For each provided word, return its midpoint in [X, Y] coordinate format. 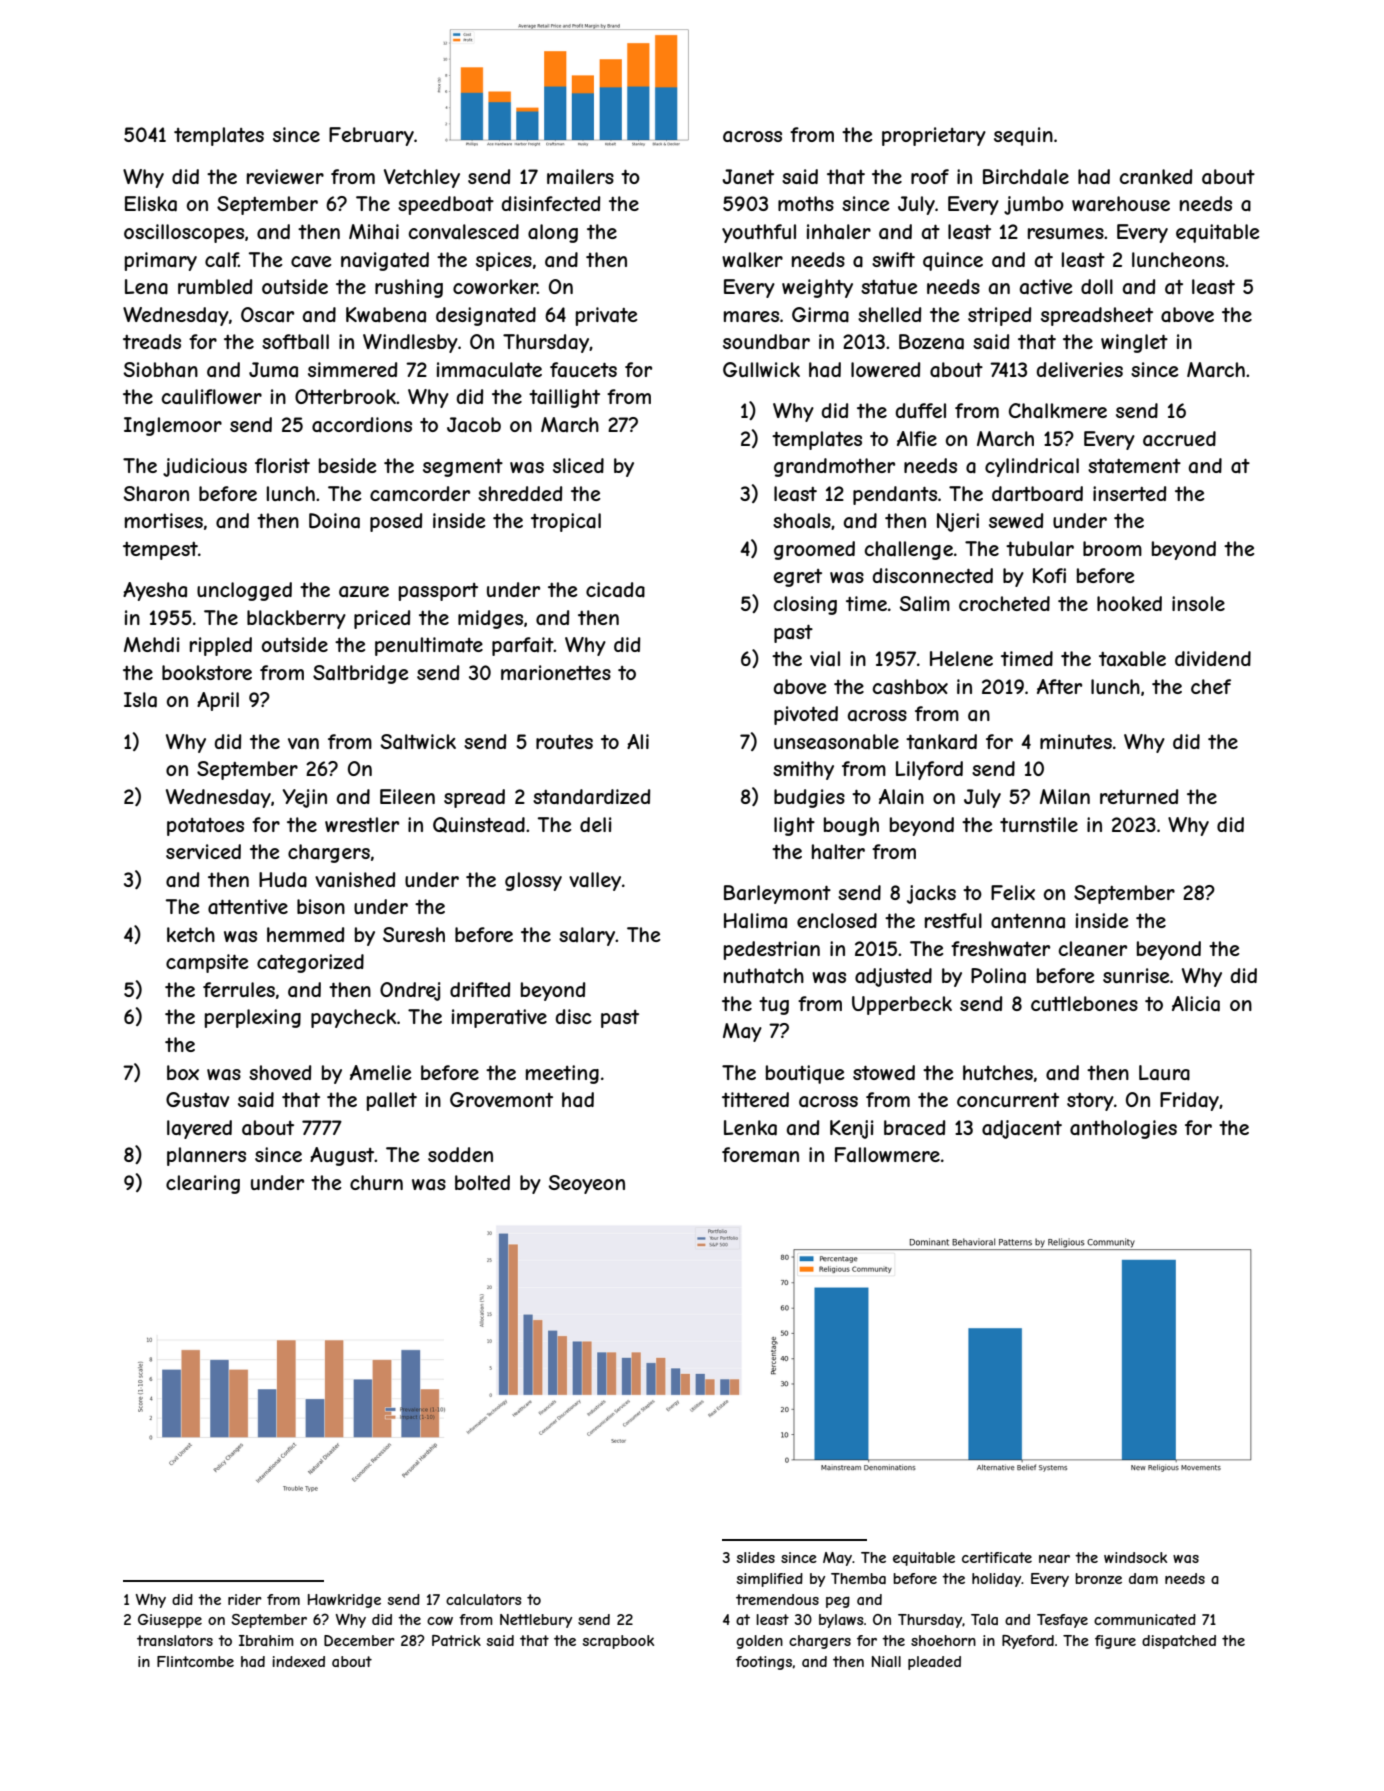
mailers [580, 176]
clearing [203, 1184]
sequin [1023, 136]
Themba [858, 1578]
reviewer [285, 176]
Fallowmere [887, 1155]
